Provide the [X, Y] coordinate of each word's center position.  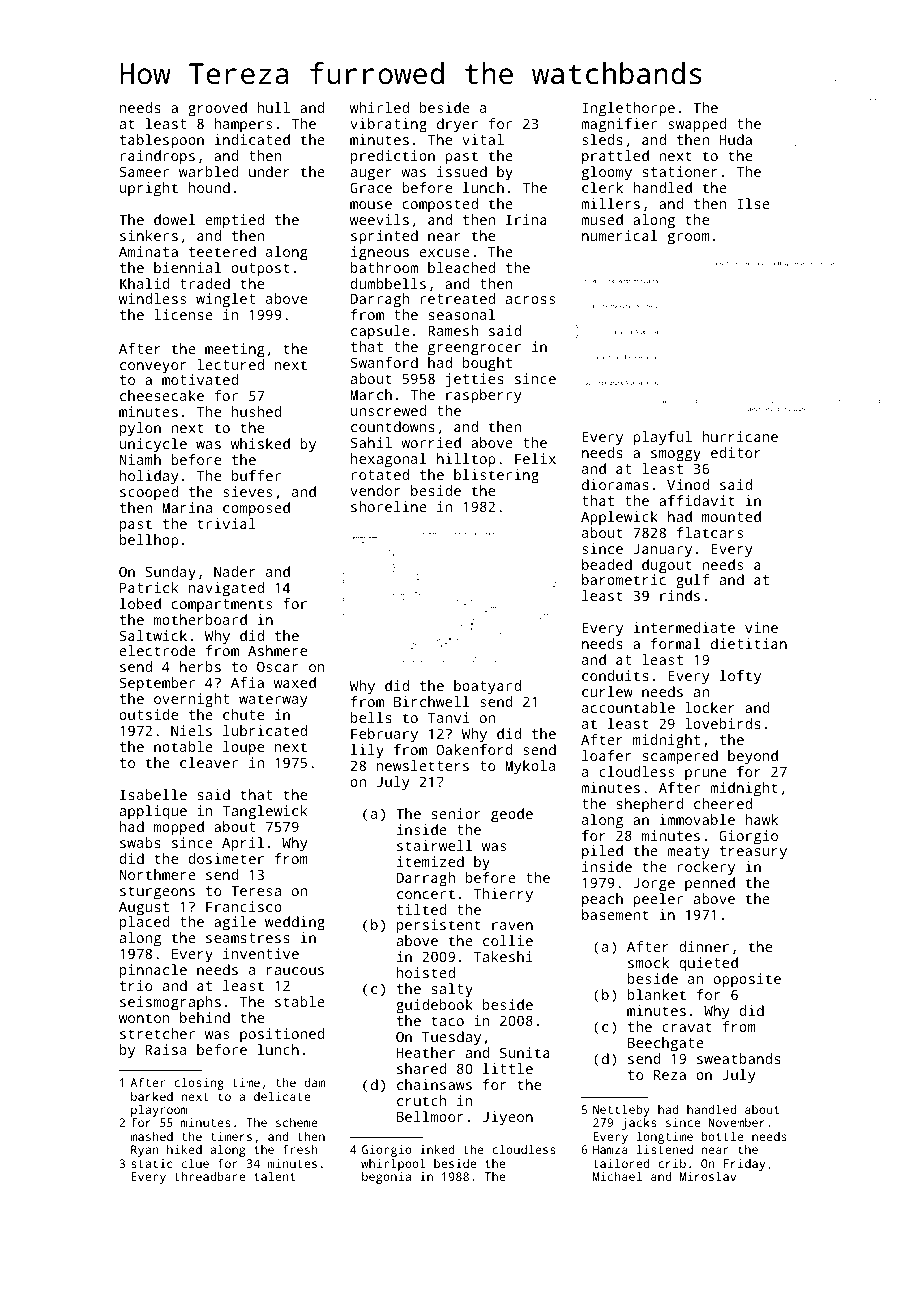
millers [610, 203]
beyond [753, 757]
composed [256, 509]
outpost [260, 270]
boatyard [487, 687]
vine [761, 627]
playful [662, 438]
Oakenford [474, 749]
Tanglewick [265, 812]
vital [483, 139]
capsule [380, 332]
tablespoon [162, 141]
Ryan [145, 1151]
